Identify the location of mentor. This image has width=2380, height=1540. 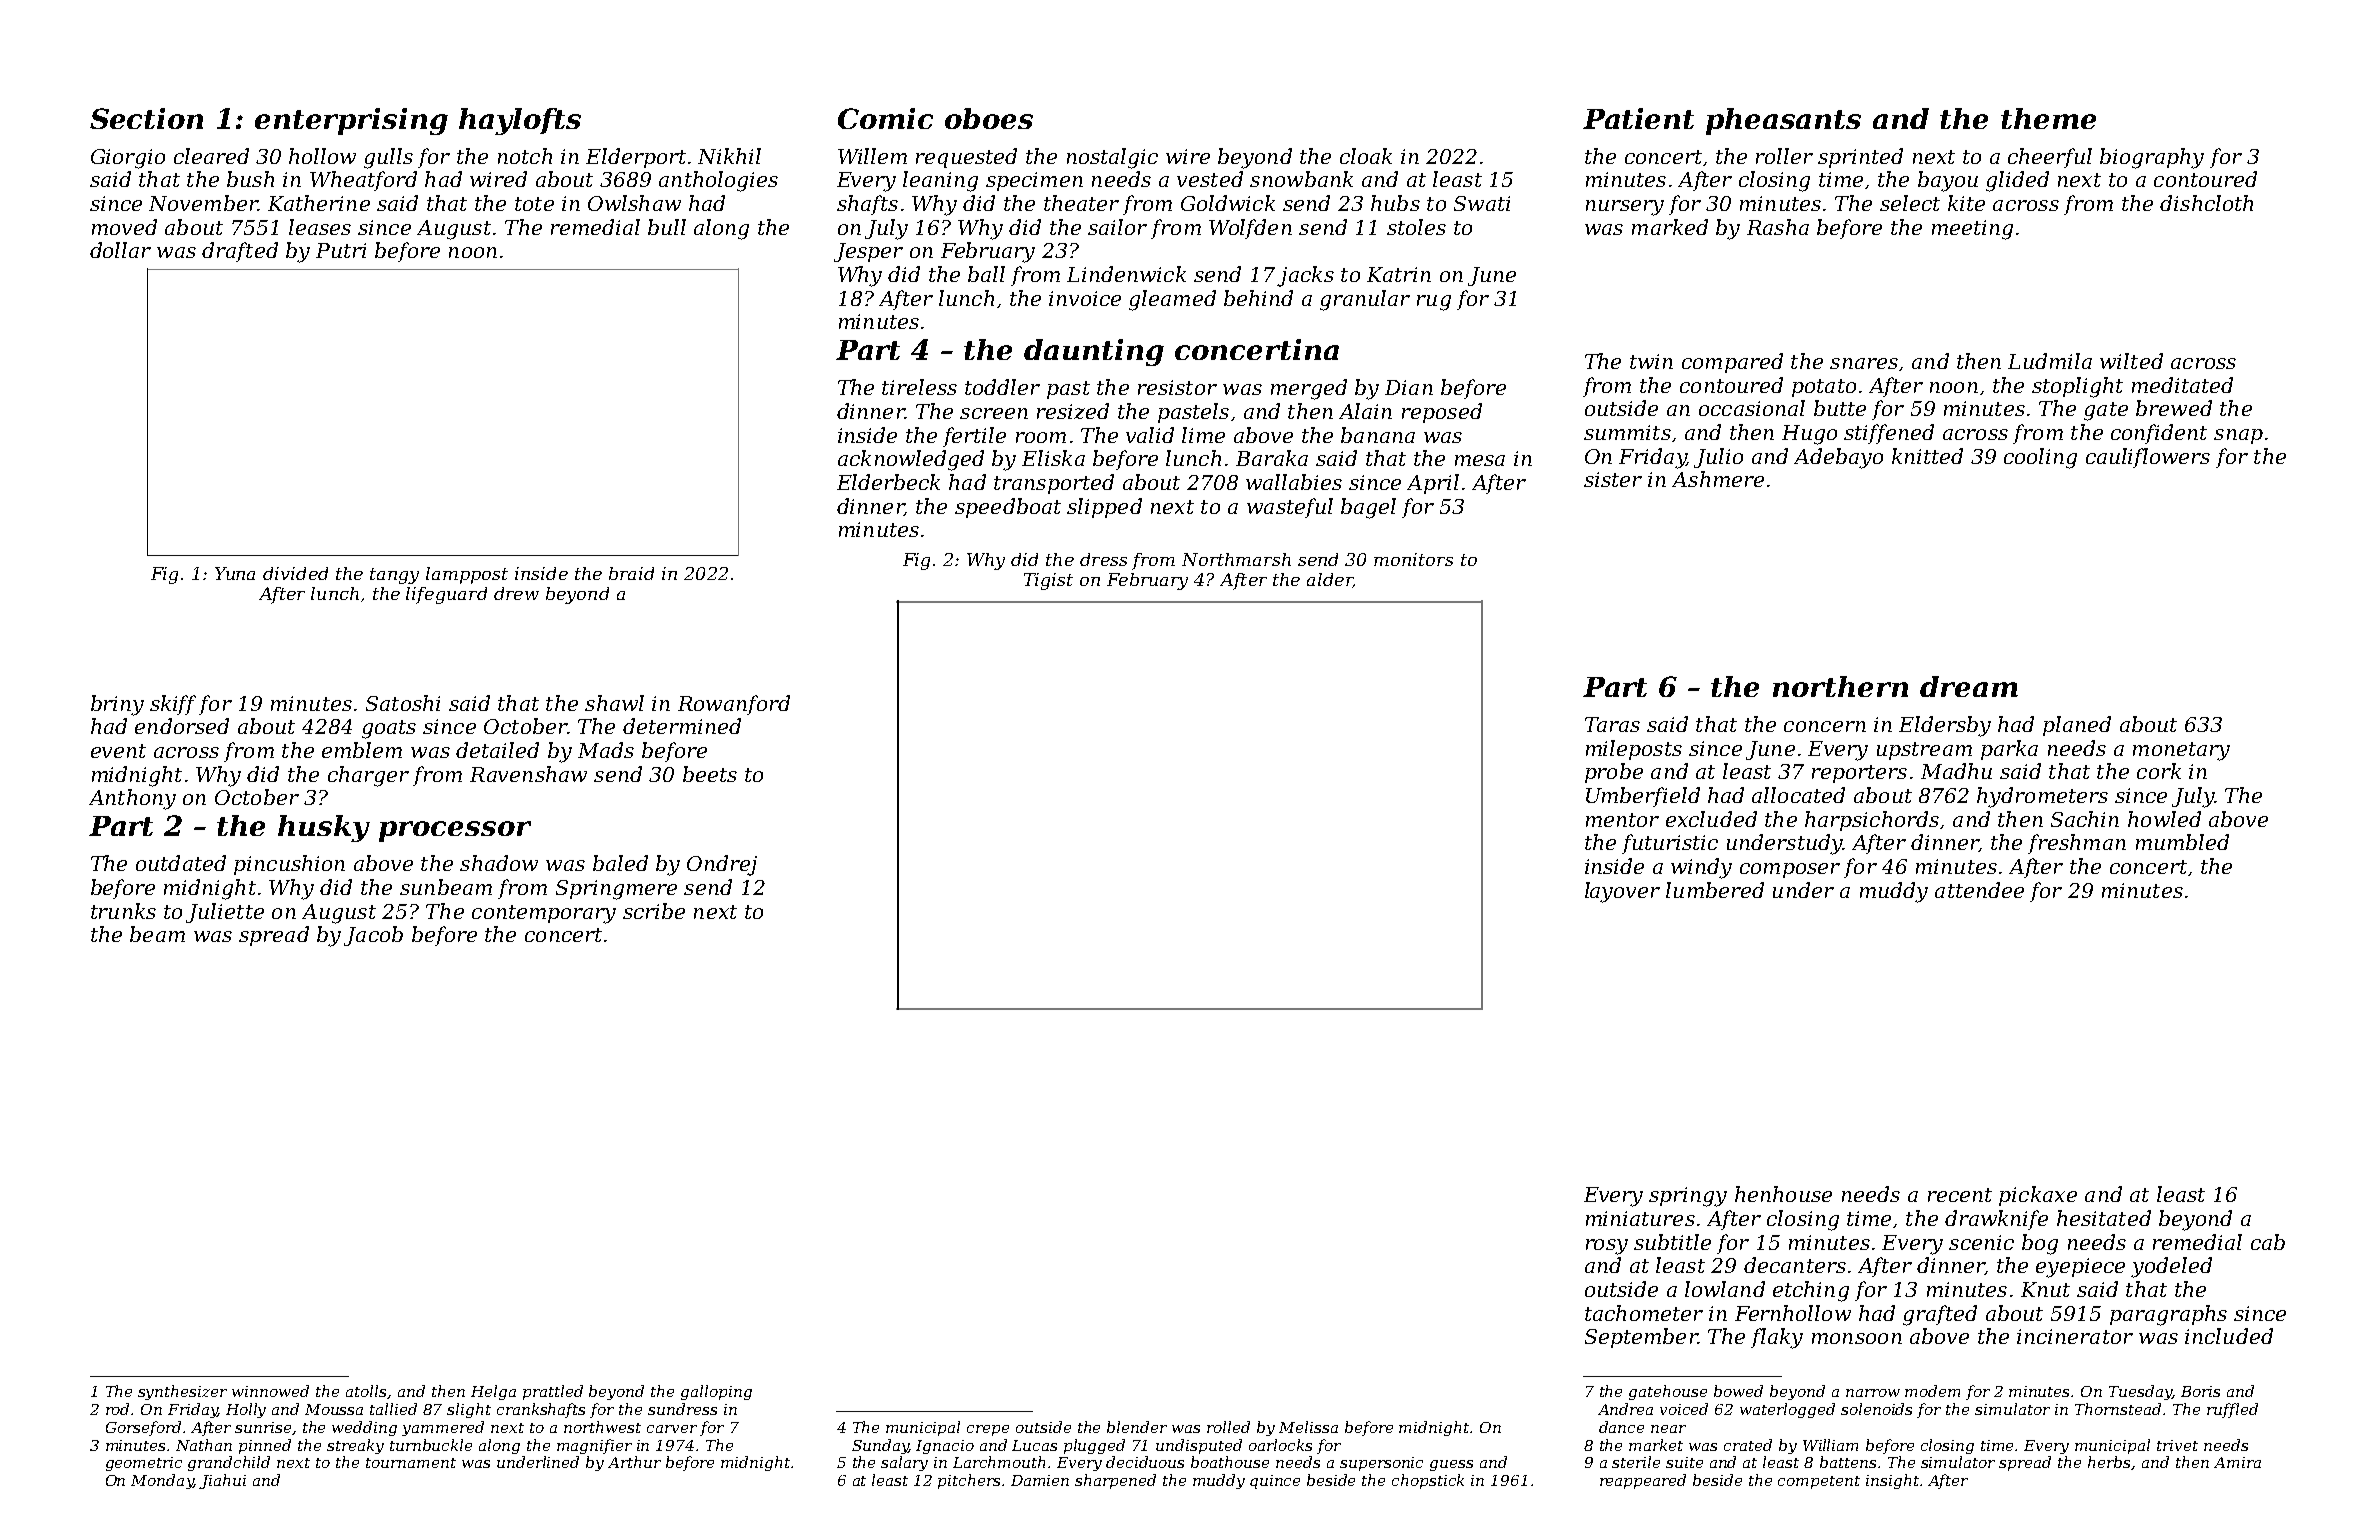
(1622, 820).
